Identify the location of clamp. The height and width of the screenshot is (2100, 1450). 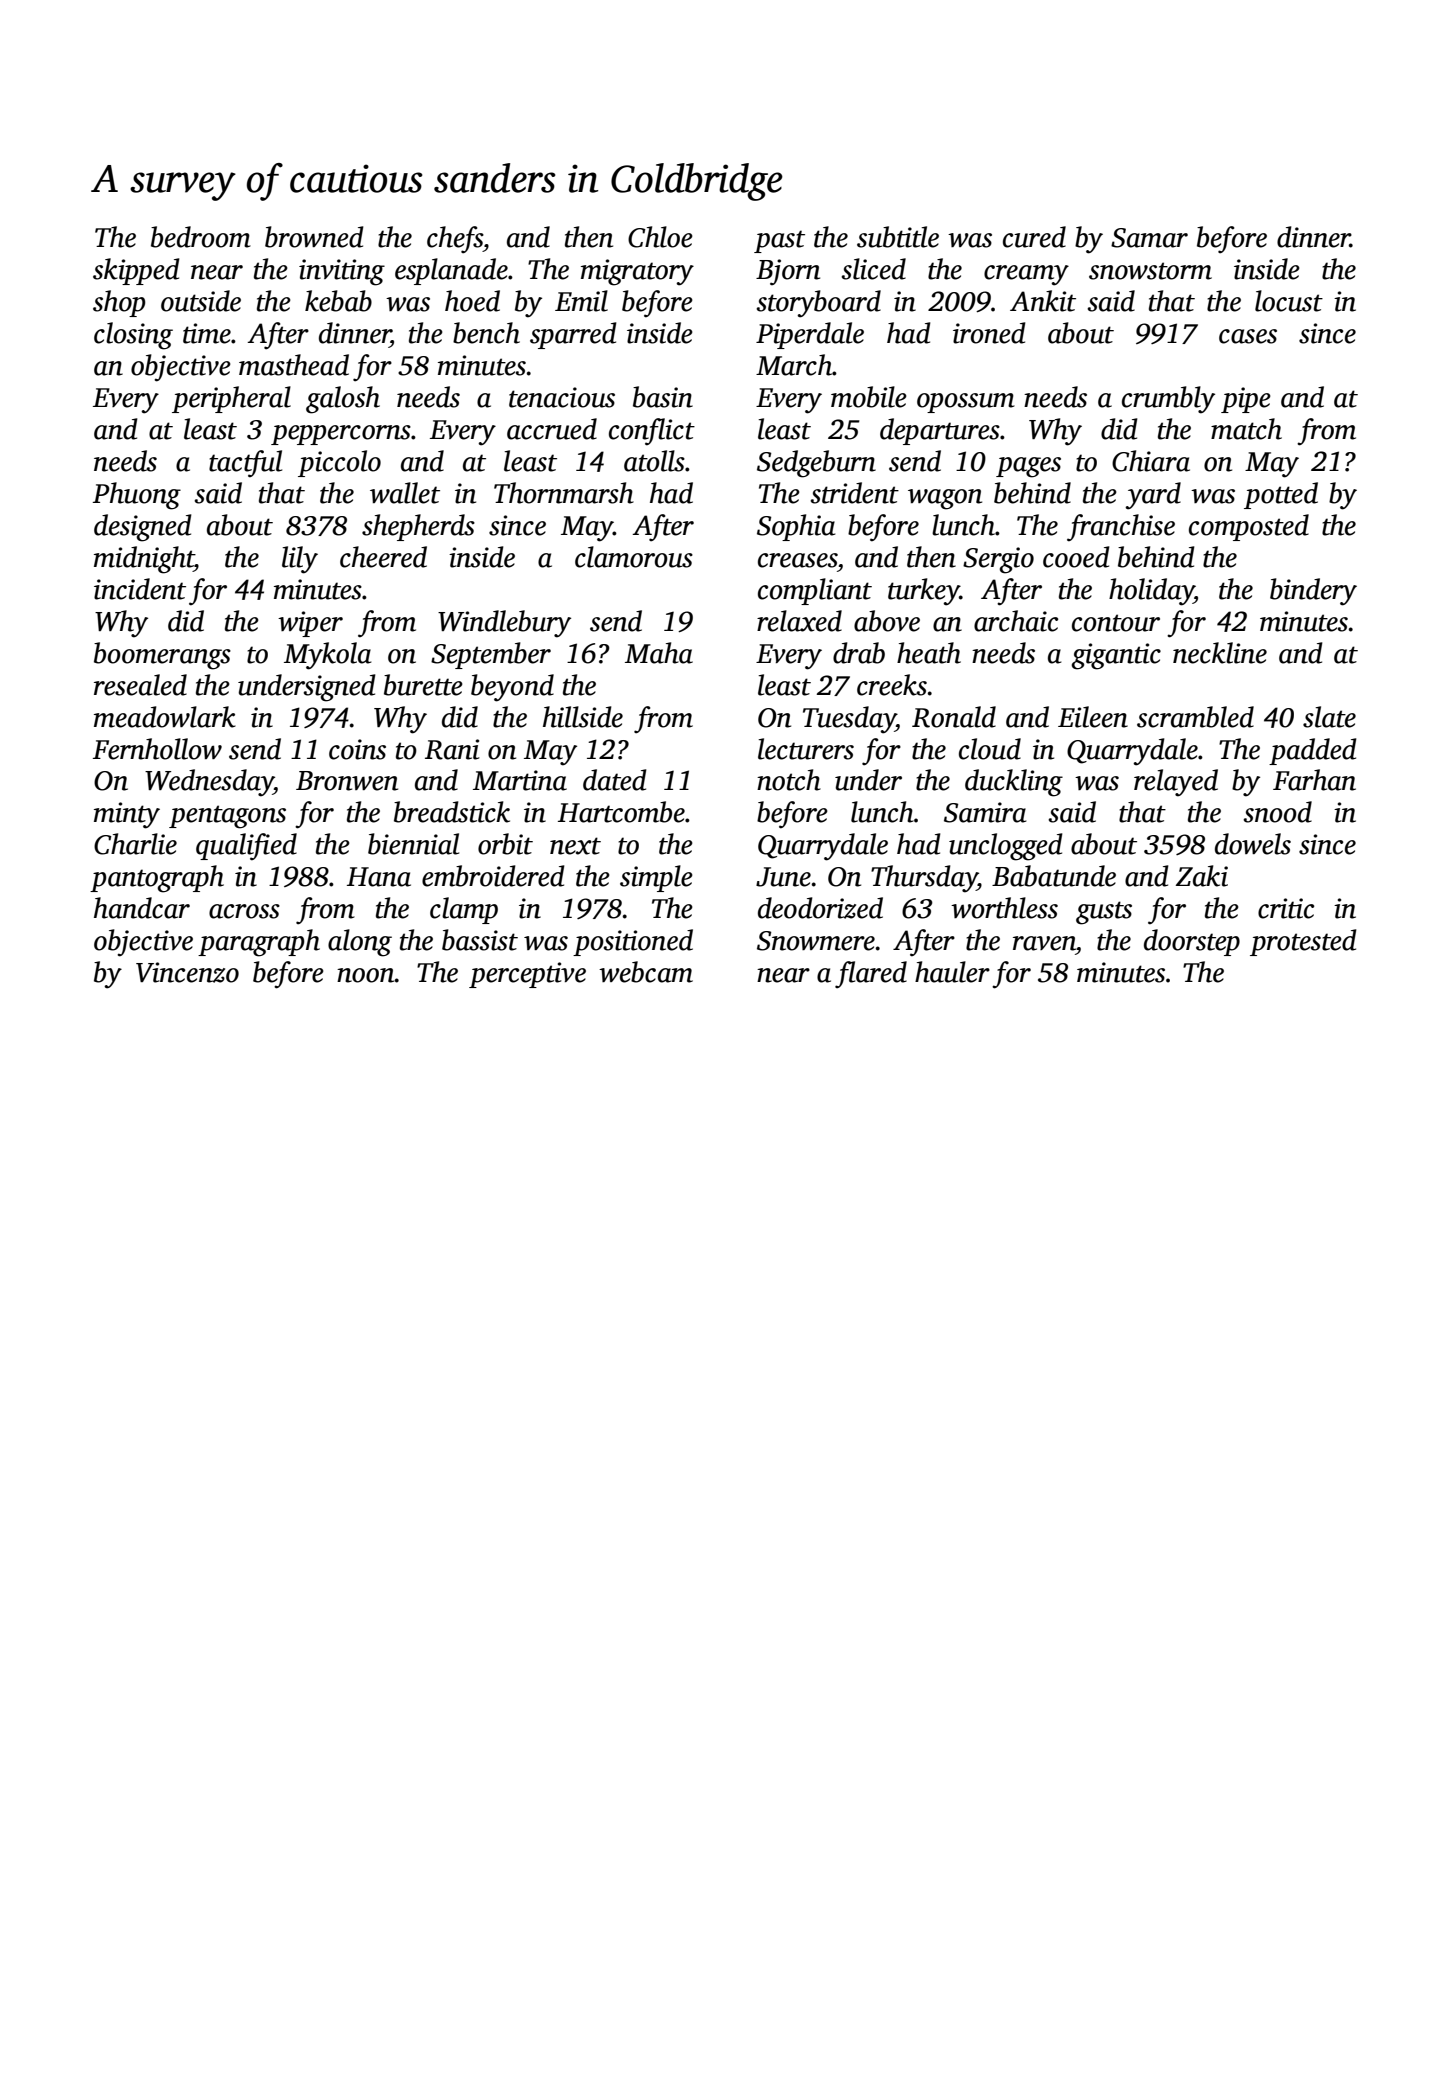
(464, 910).
